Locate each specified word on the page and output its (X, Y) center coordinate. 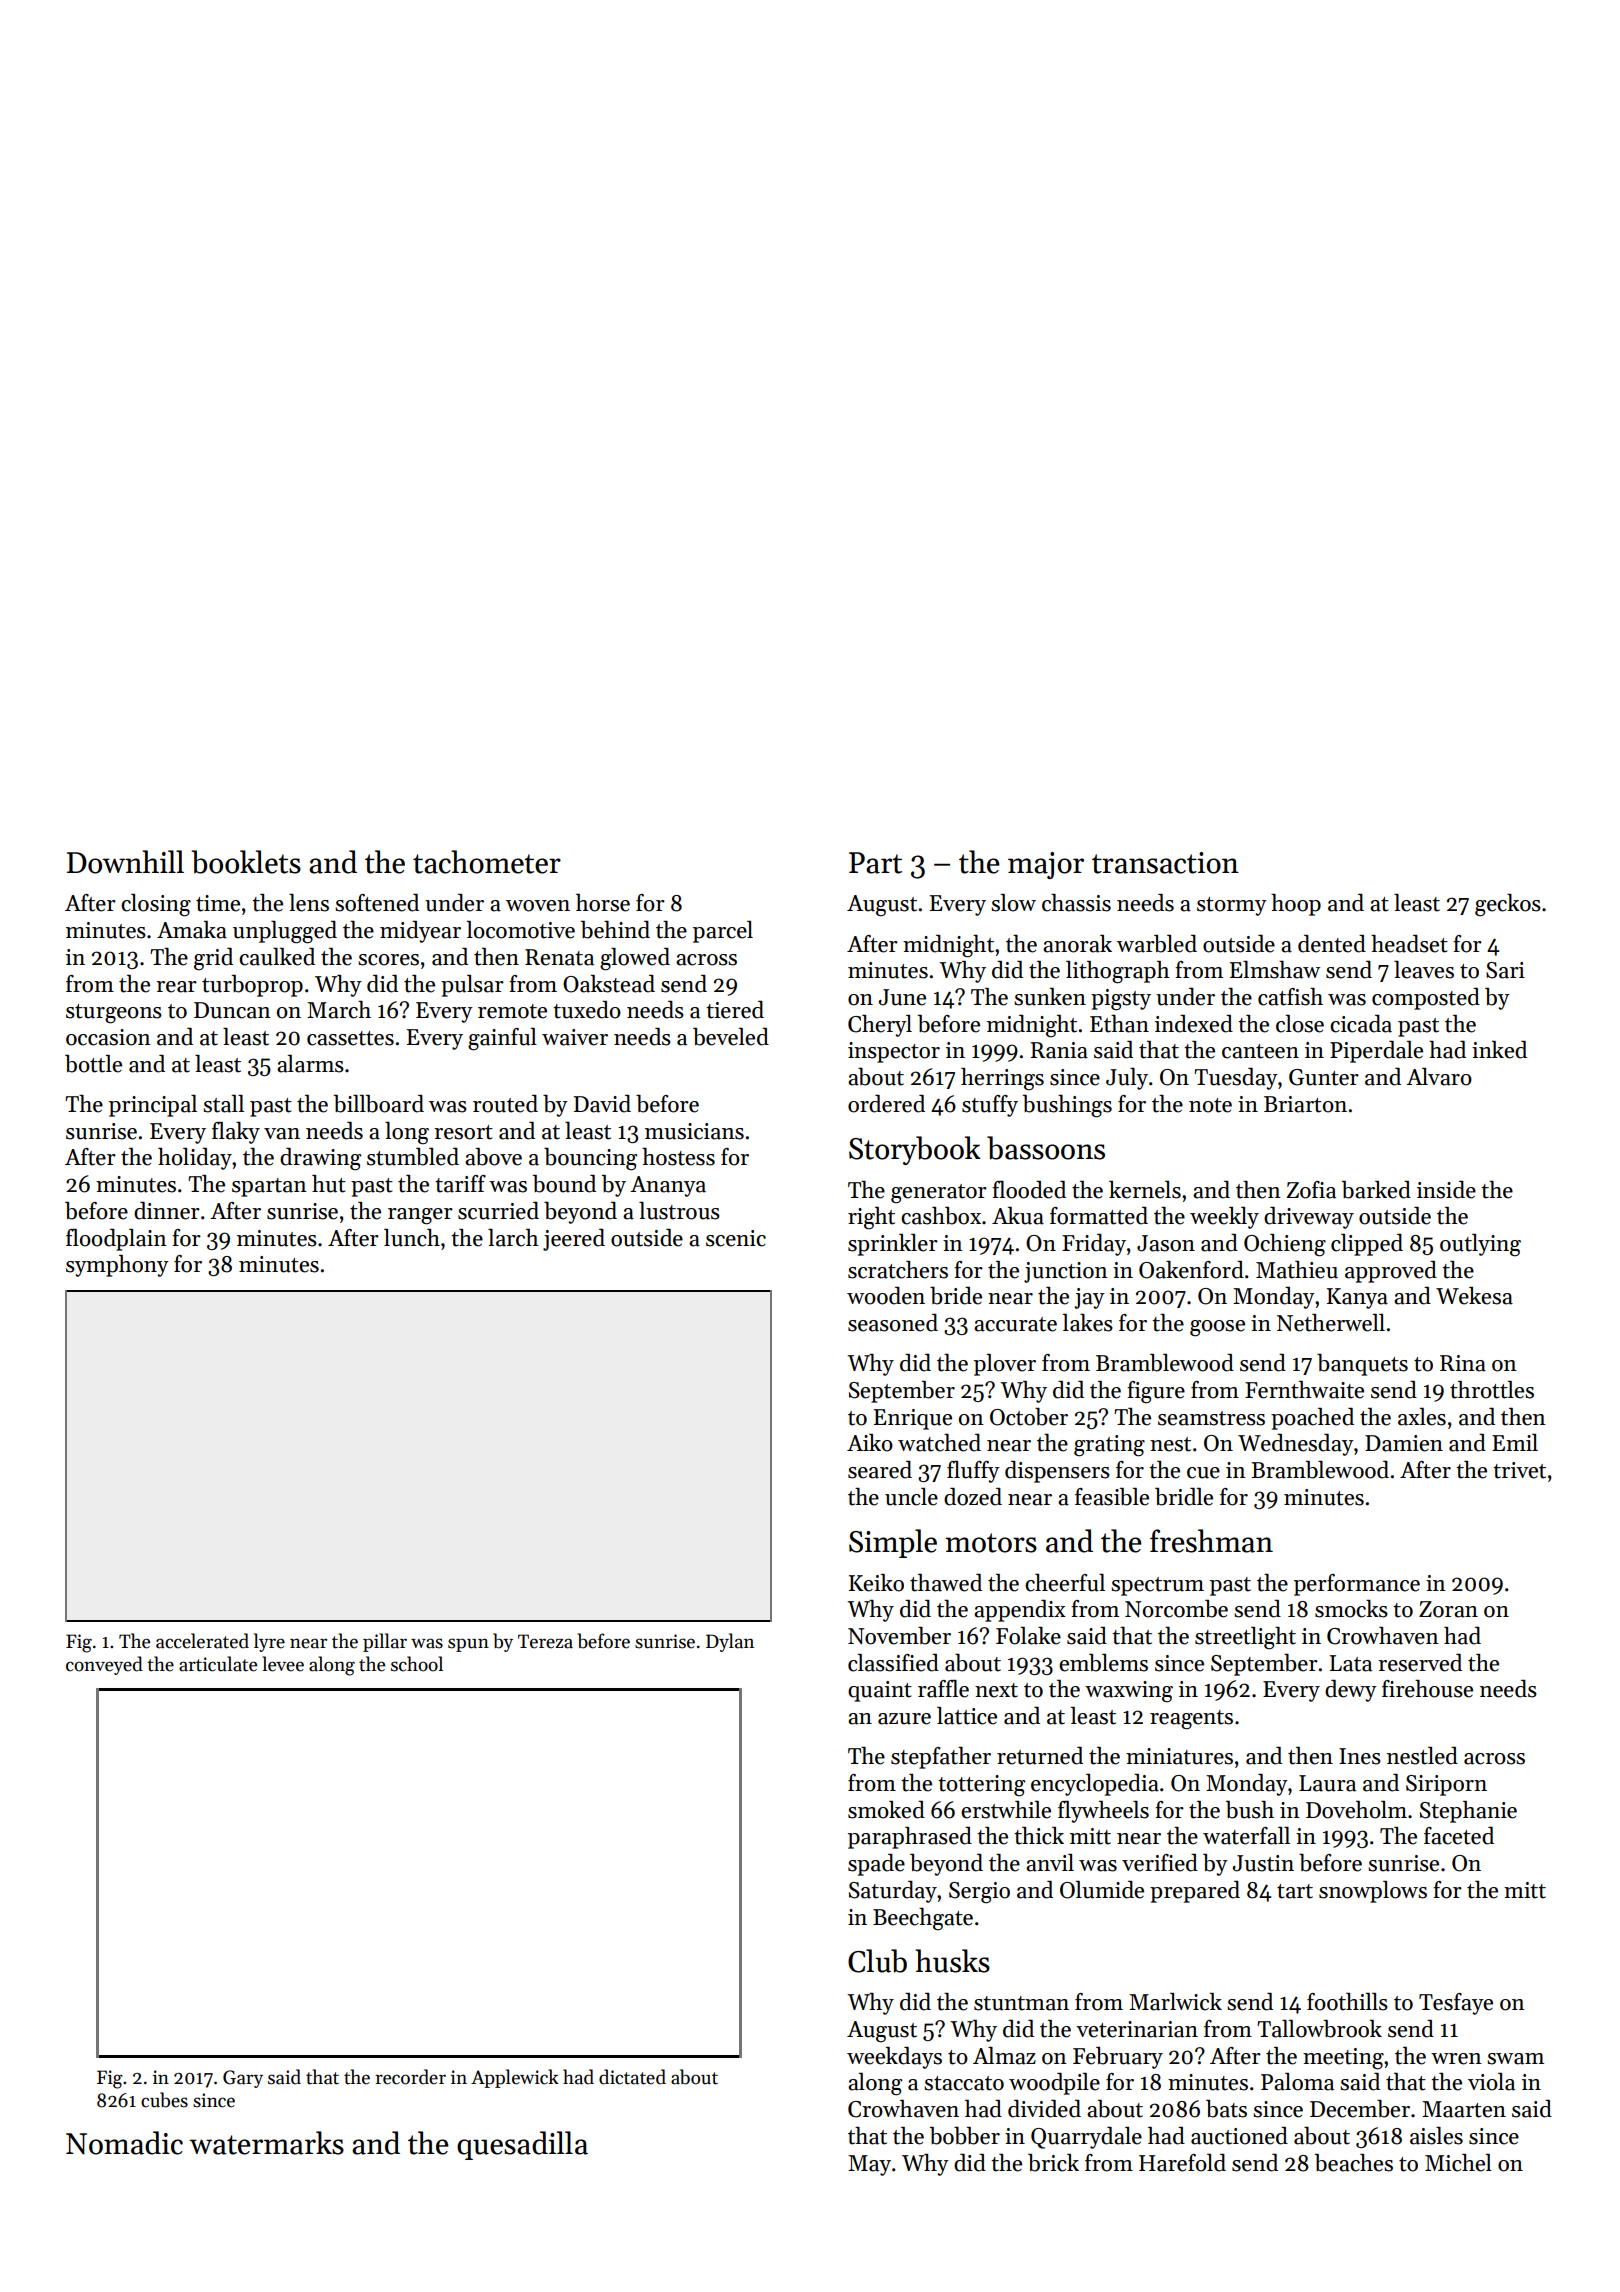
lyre (269, 1642)
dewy (1351, 1691)
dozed (973, 1497)
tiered (735, 1010)
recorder (410, 2077)
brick (1053, 2163)
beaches (1354, 2163)
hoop (1296, 905)
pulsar (472, 986)
